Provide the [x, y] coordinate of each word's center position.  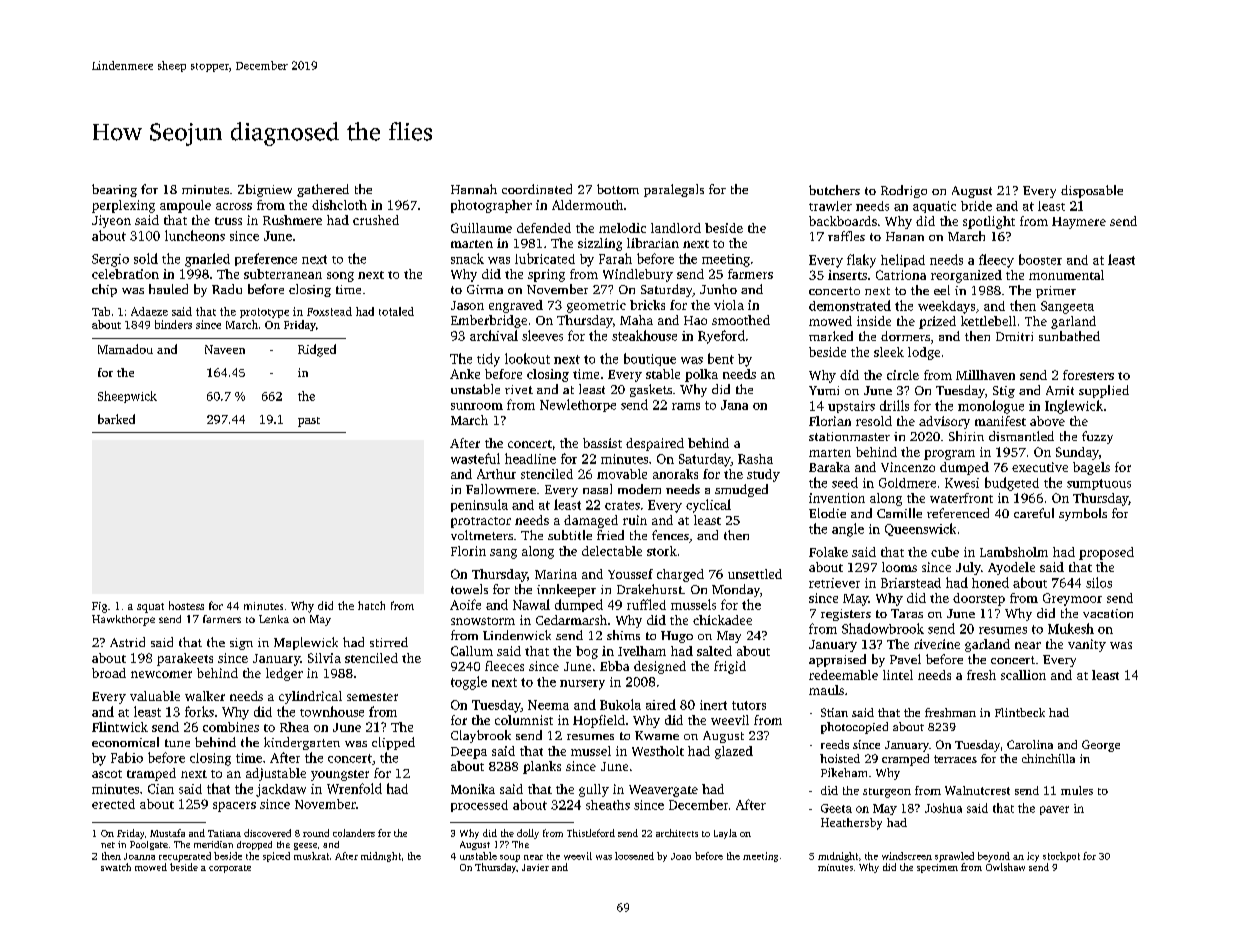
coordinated [537, 189]
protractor [481, 522]
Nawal [531, 604]
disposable [1092, 191]
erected [113, 804]
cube [945, 552]
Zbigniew [265, 190]
